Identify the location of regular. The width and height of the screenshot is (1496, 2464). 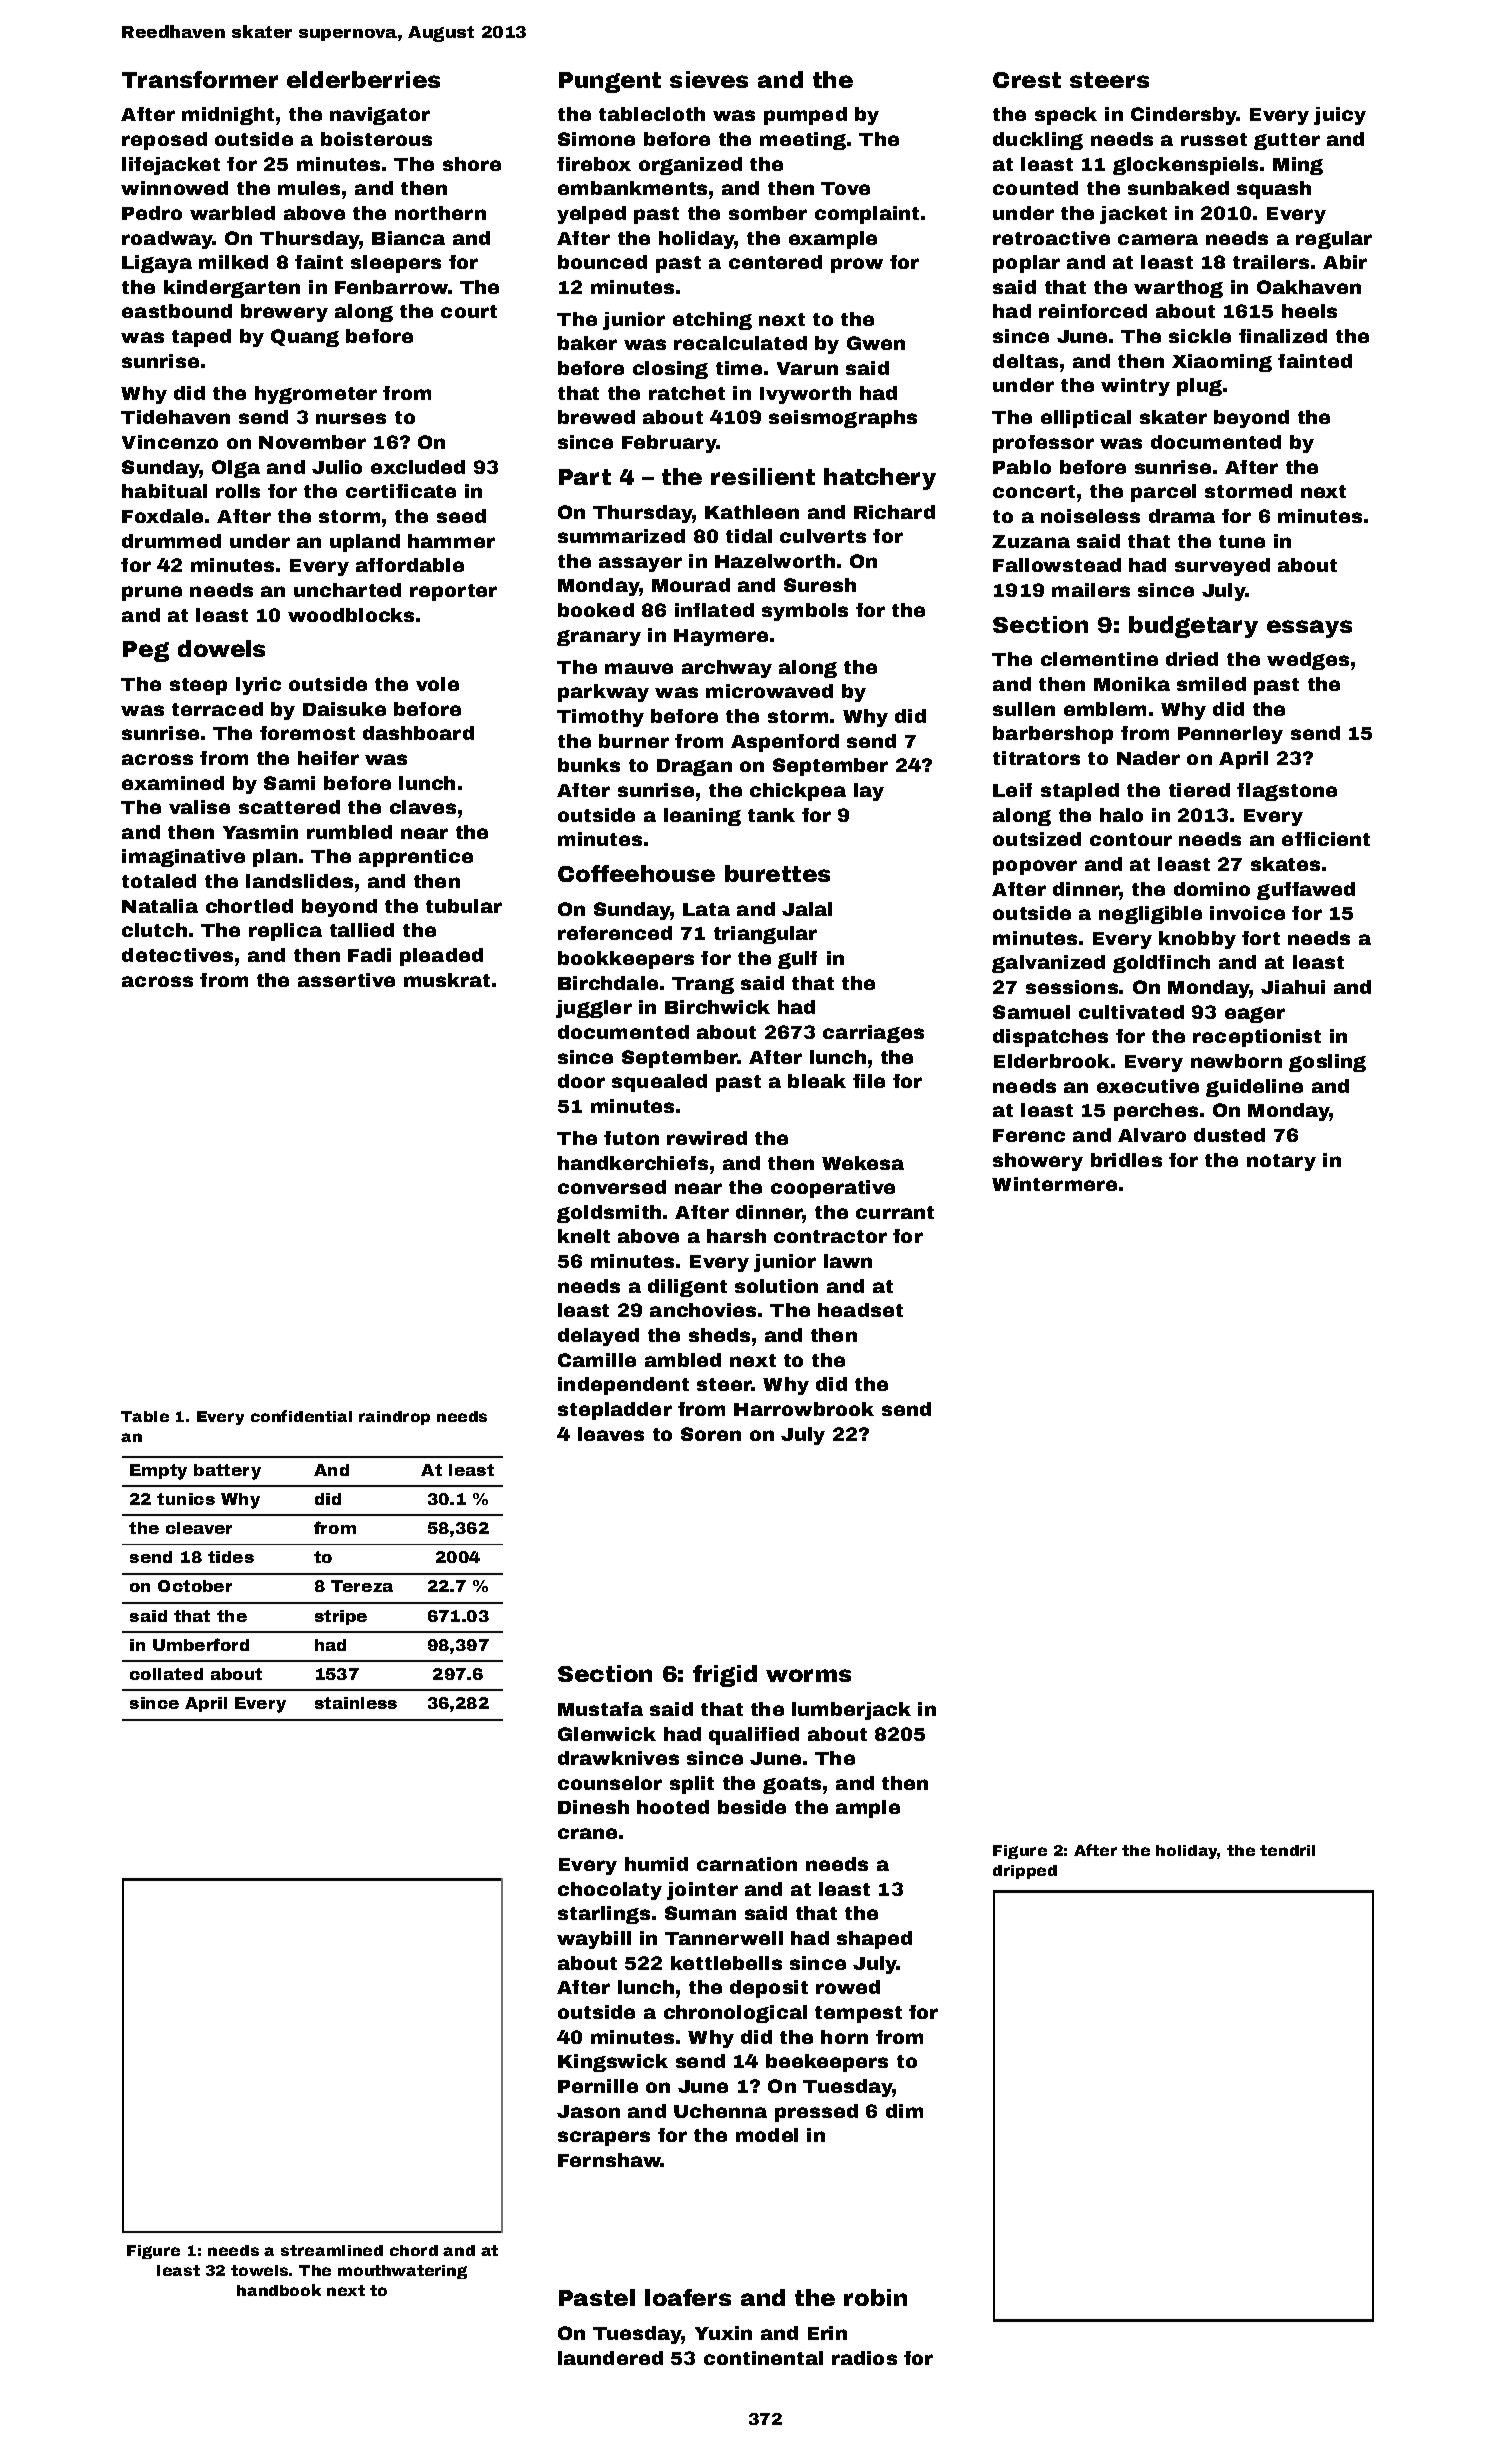
(1334, 240).
